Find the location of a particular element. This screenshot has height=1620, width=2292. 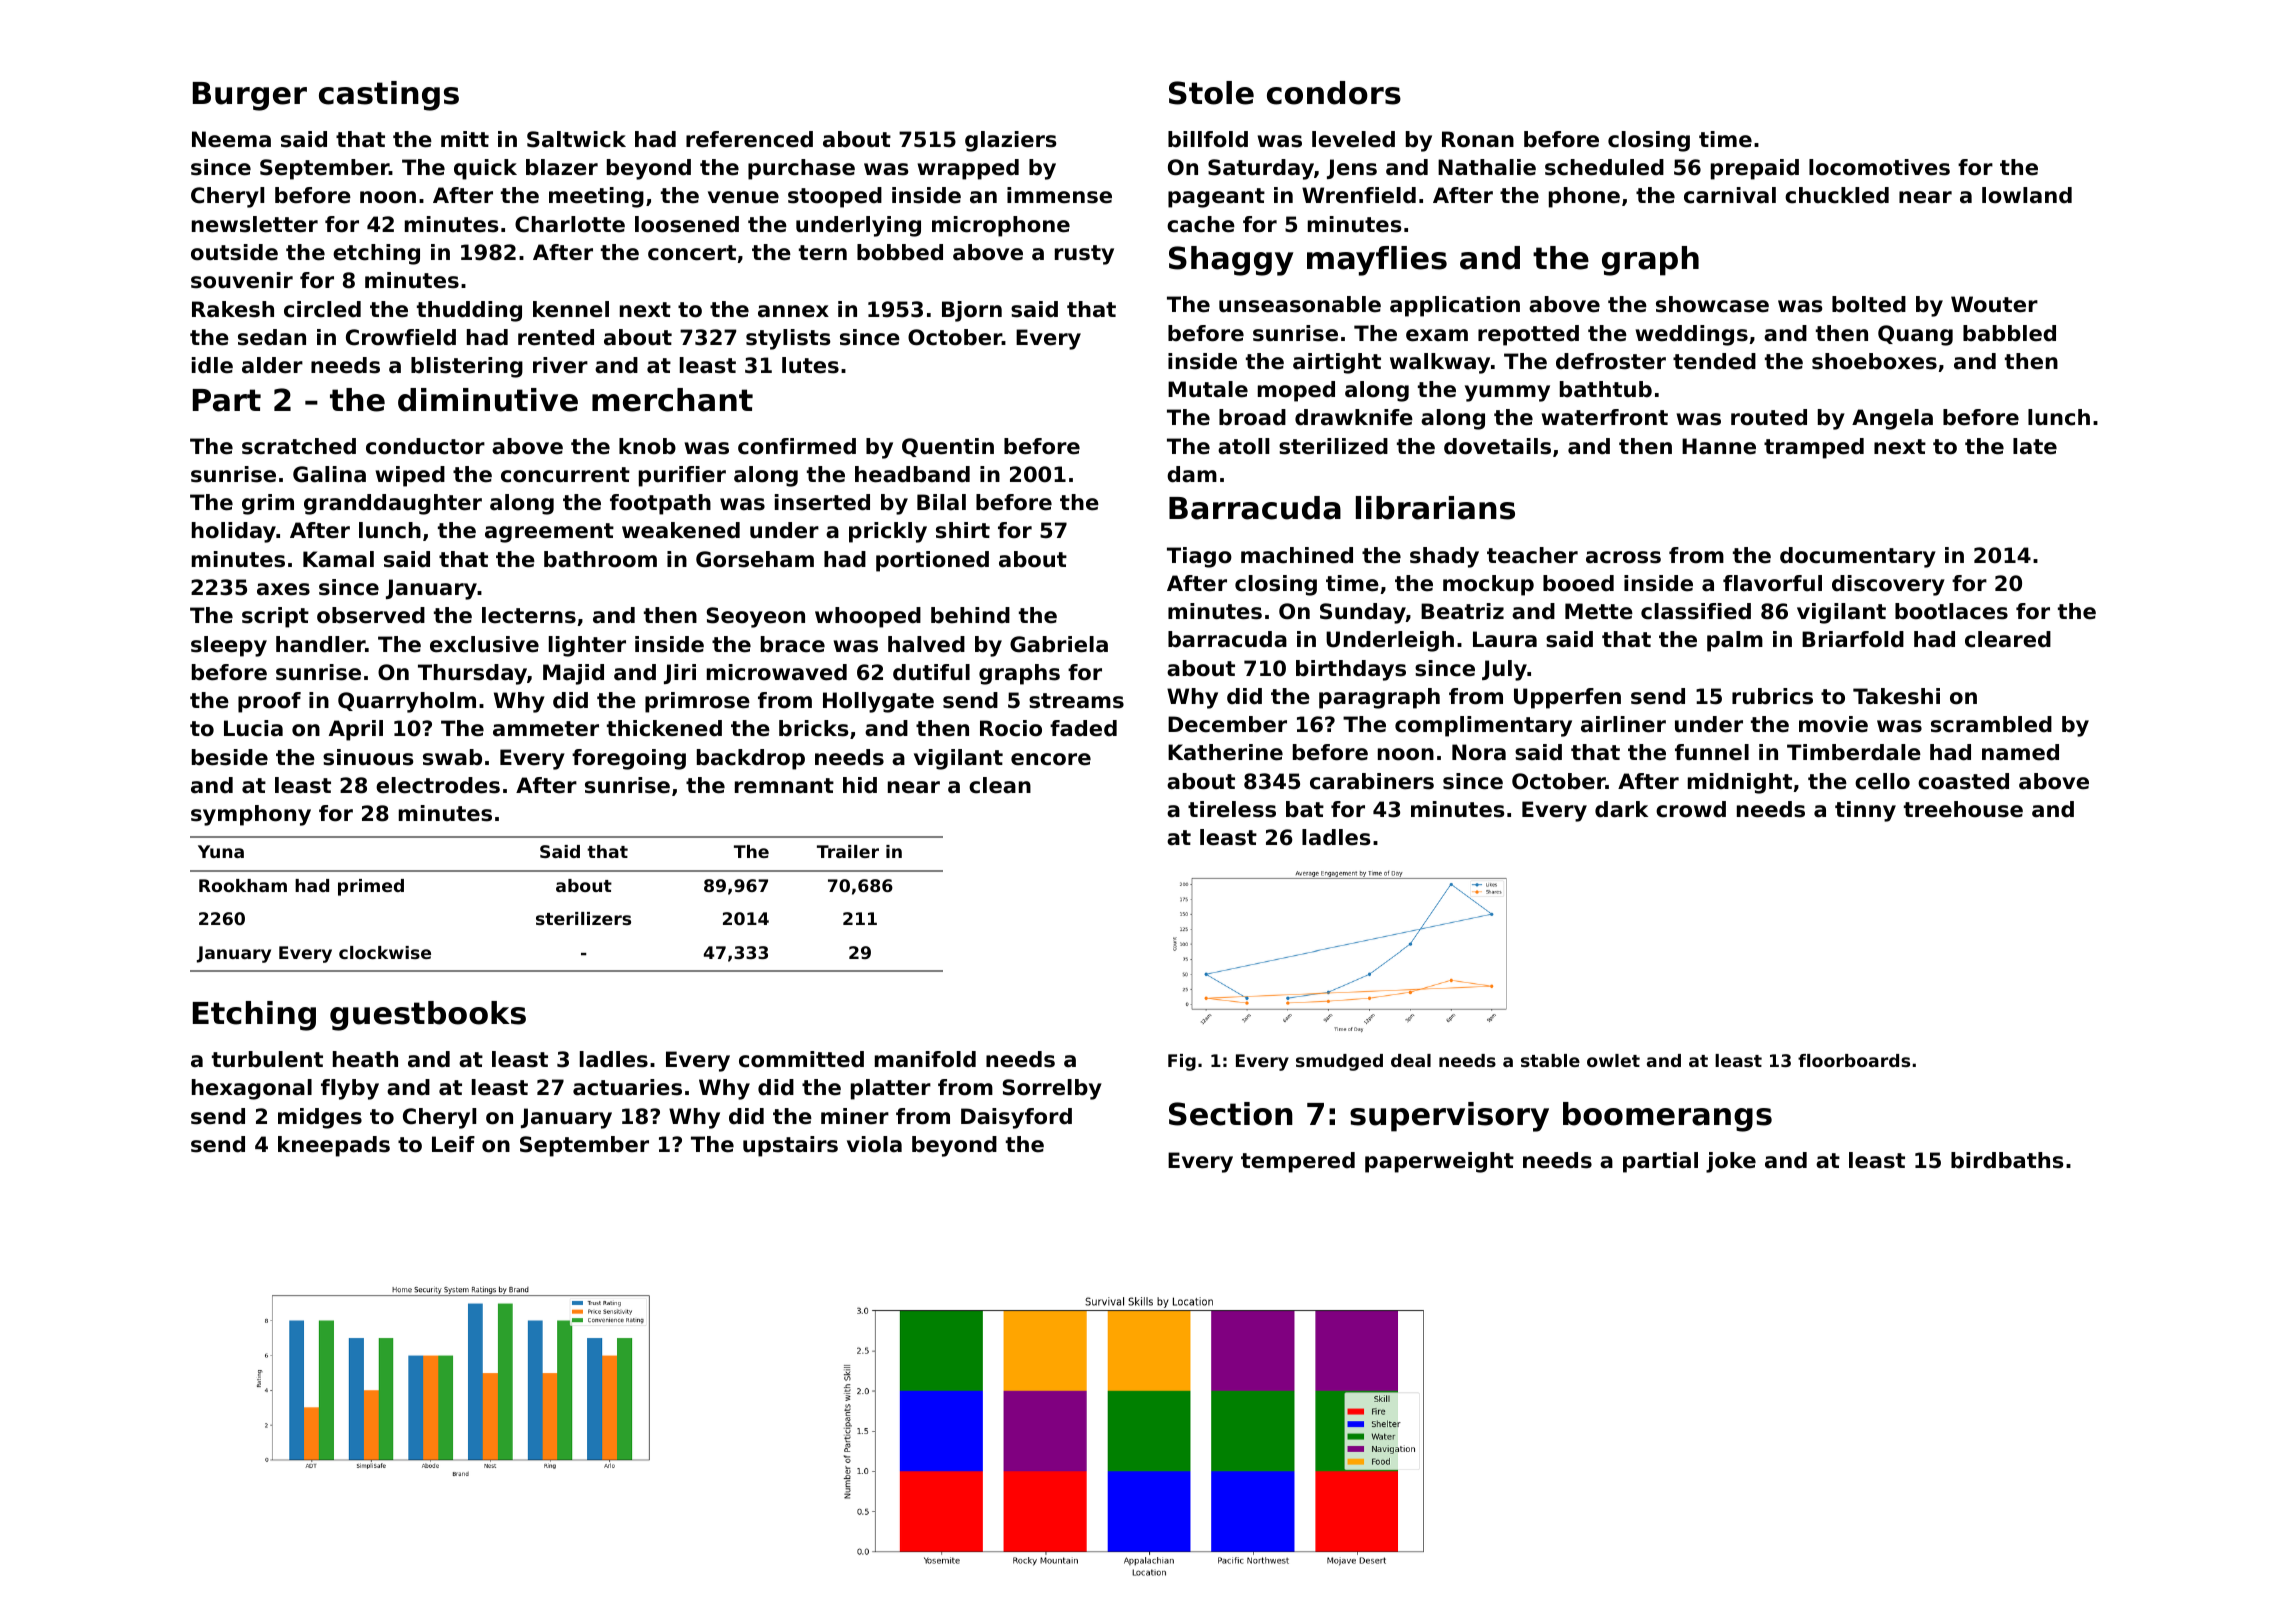

heath is located at coordinates (365, 1059).
